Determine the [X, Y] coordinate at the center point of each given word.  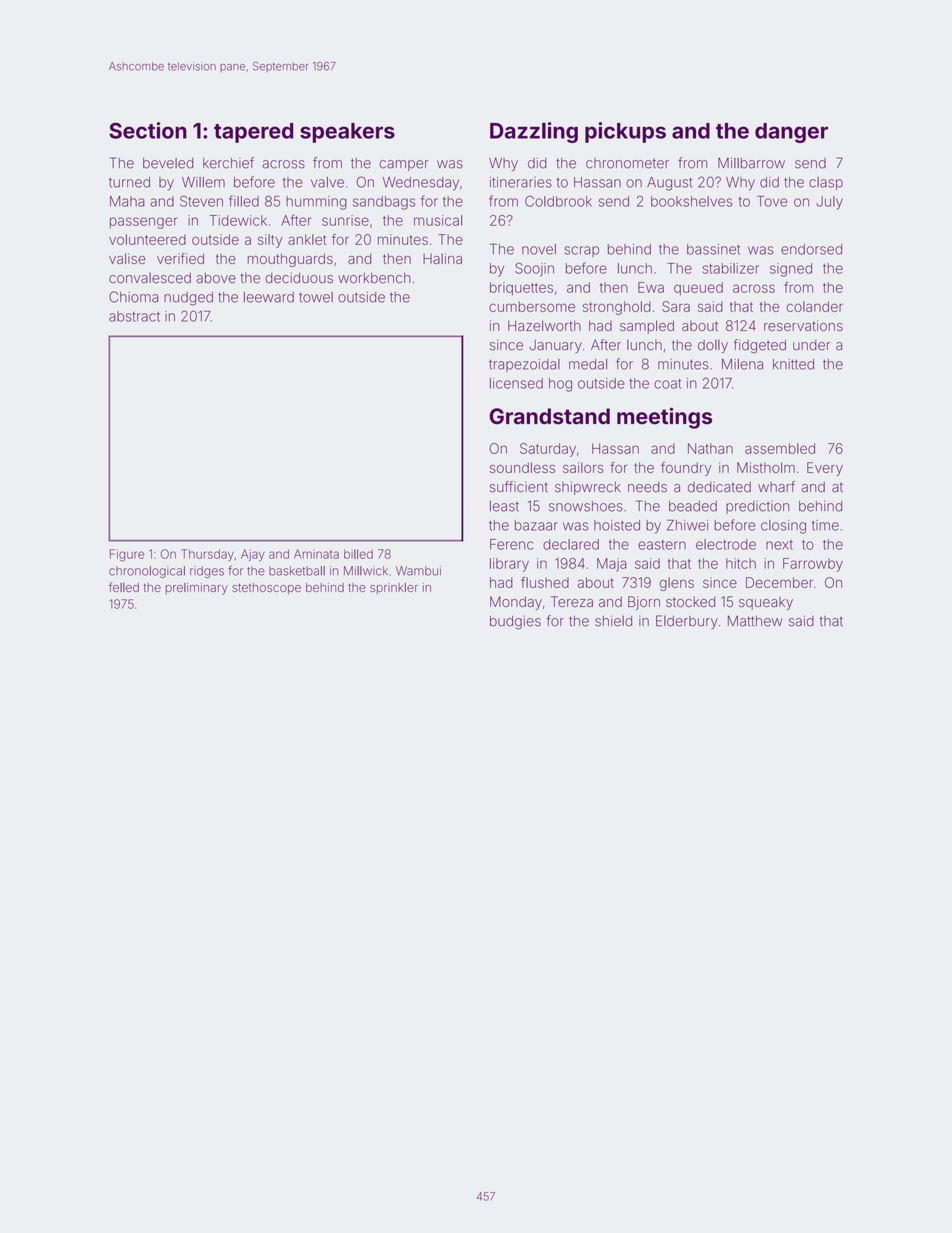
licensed [516, 383]
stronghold [617, 308]
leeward [269, 297]
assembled [780, 448]
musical [438, 220]
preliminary [197, 589]
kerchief [228, 163]
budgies [515, 622]
